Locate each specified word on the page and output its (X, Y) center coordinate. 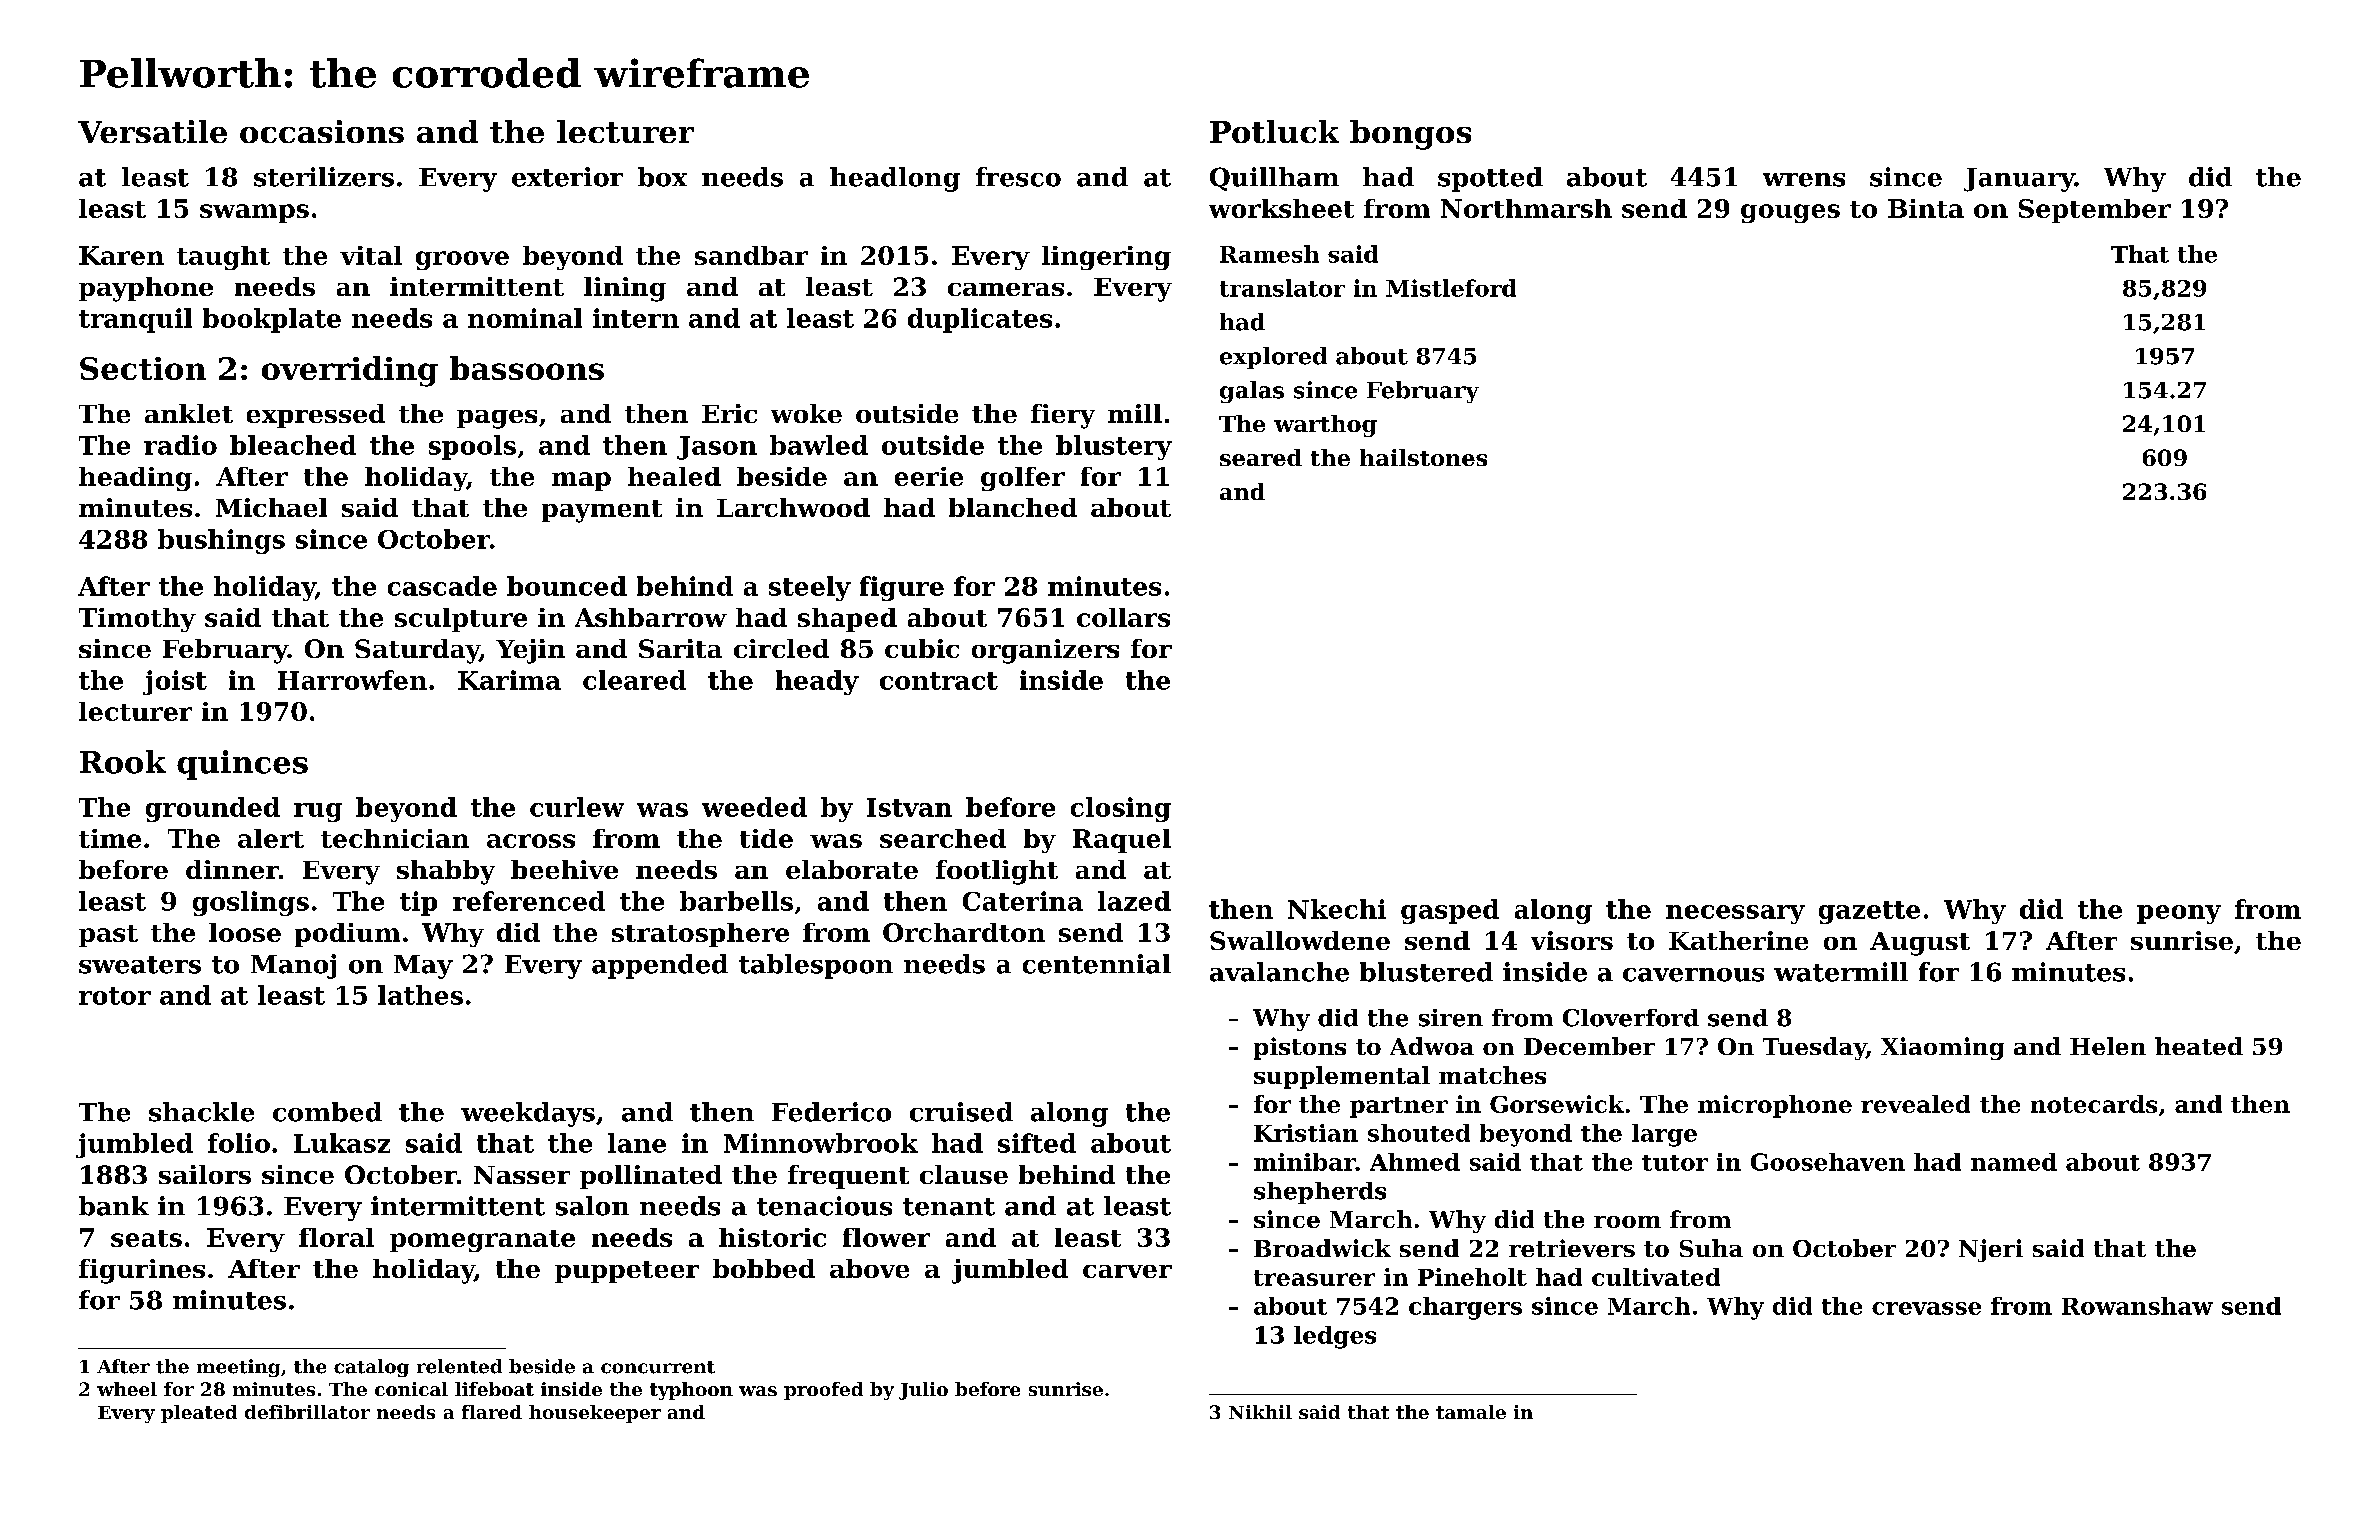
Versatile (152, 131)
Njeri (1991, 1250)
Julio (923, 1391)
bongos (1410, 135)
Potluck (1274, 131)
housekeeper (595, 1414)
